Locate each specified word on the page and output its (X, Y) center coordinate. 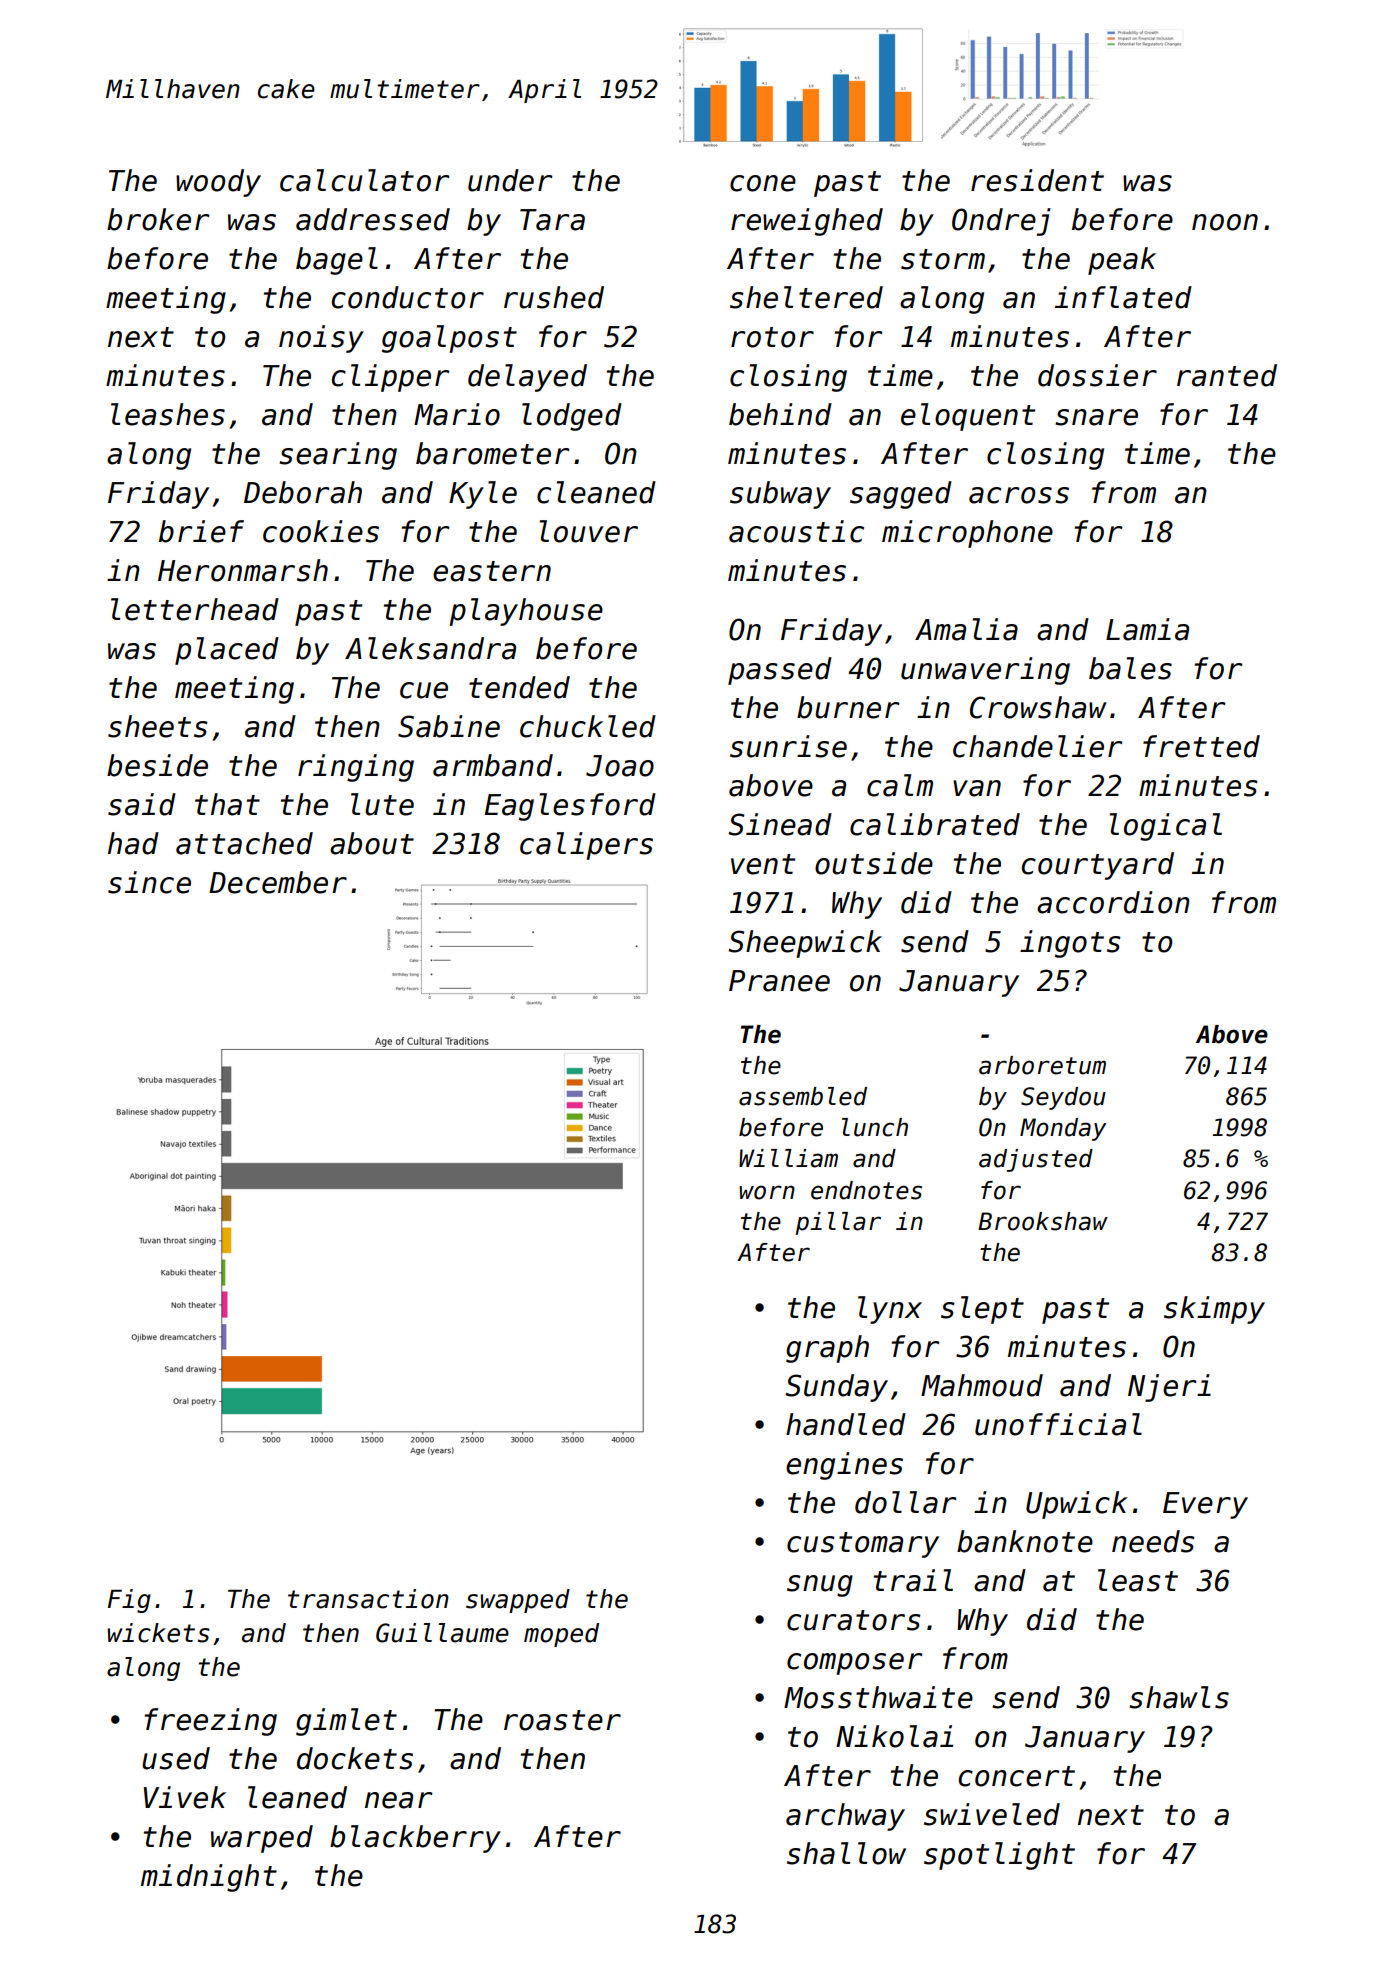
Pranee (779, 981)
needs (1153, 1541)
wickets (158, 1633)
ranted (1227, 375)
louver (588, 531)
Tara (552, 220)
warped (262, 1839)
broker (158, 219)
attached (244, 843)
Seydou (1063, 1098)
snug (820, 1586)
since (149, 882)
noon (1225, 222)
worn (767, 1192)
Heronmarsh (243, 570)
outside (874, 863)
